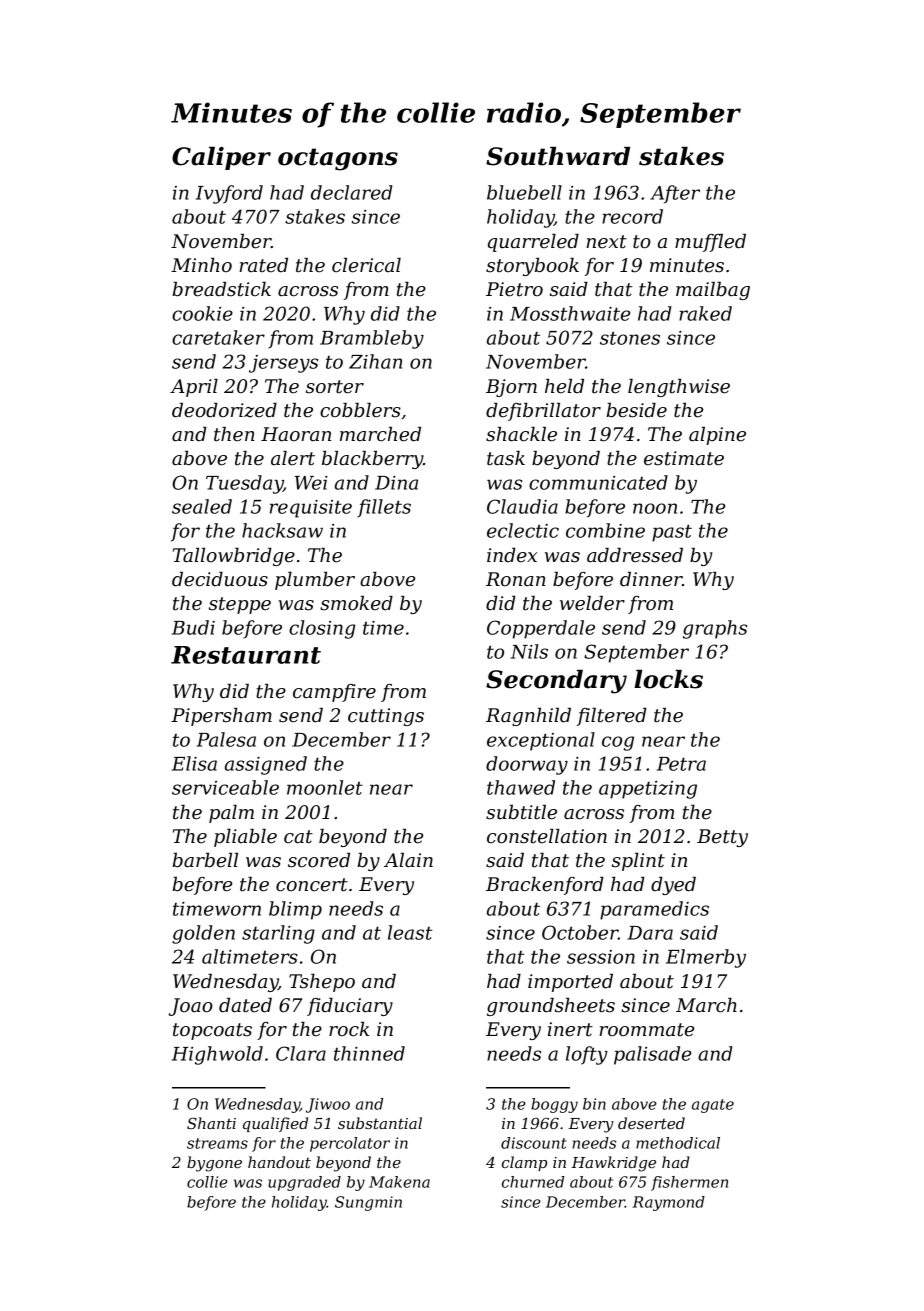  Describe the element at coordinates (717, 436) in the screenshot. I see `alpine` at that location.
